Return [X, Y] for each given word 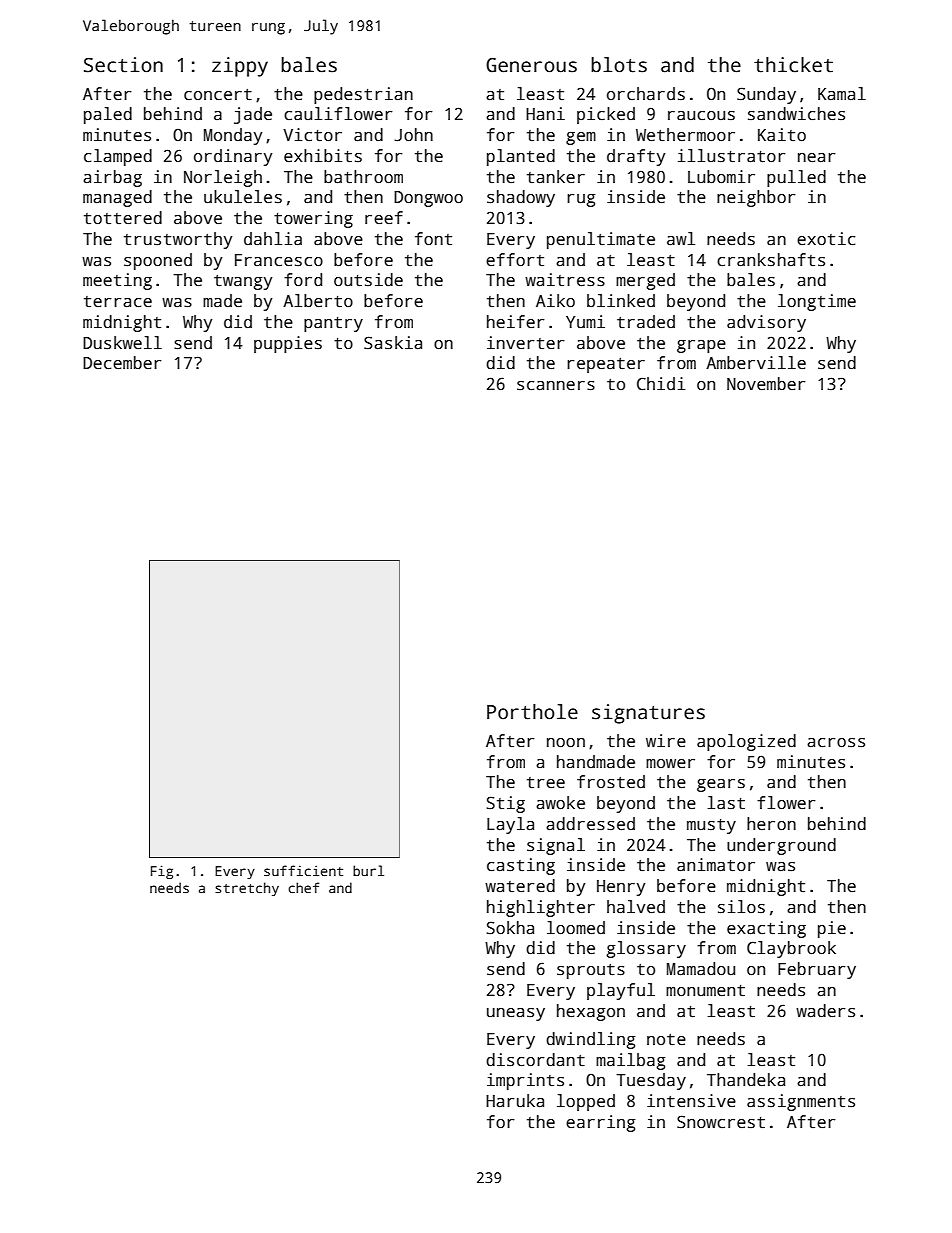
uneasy [516, 1014]
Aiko [555, 301]
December [122, 363]
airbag [112, 178]
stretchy [247, 889]
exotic [826, 239]
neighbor [756, 198]
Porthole [532, 712]
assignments [801, 1102]
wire [666, 741]
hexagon [591, 1012]
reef [384, 218]
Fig [162, 872]
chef [303, 887]
